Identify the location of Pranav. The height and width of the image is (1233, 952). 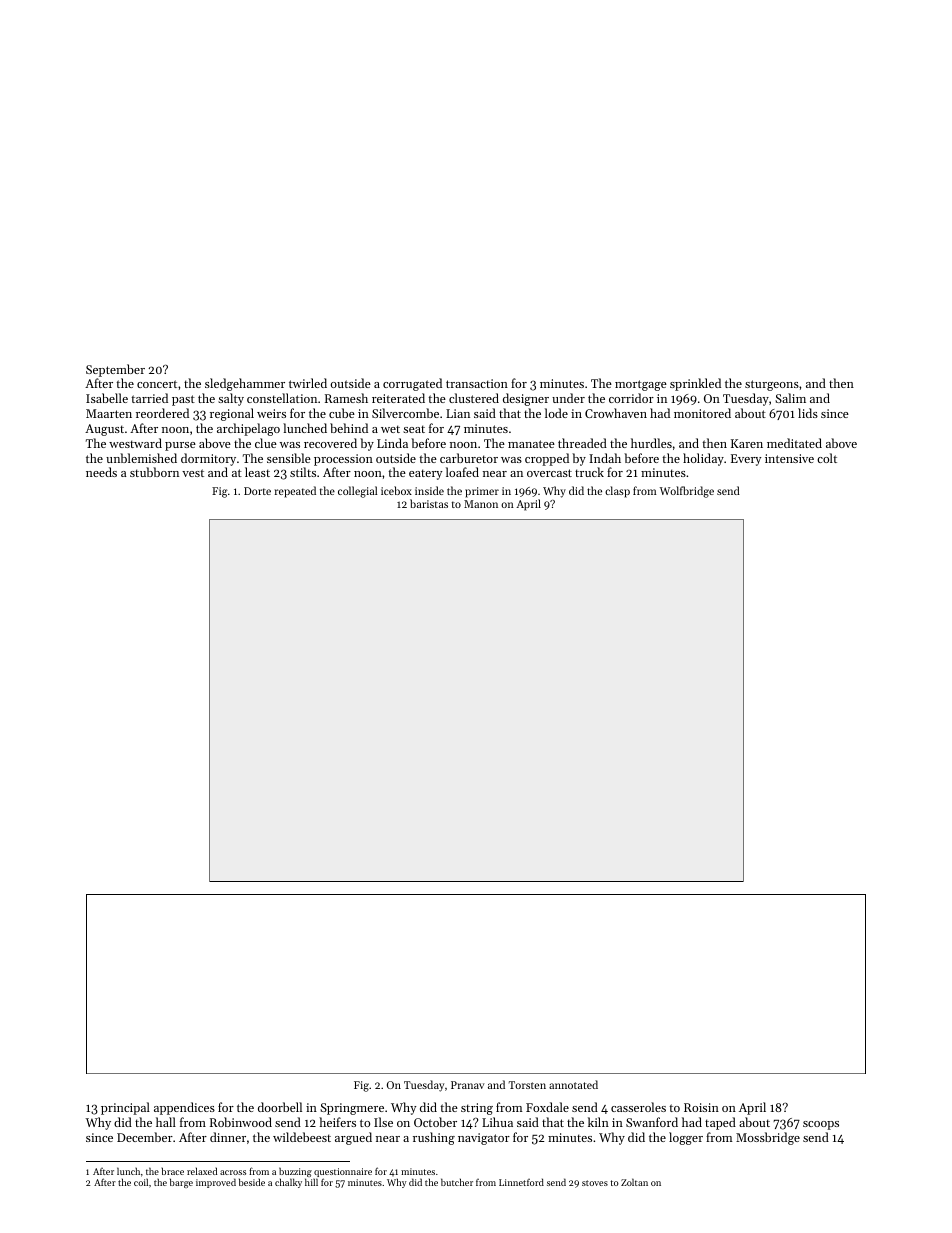
(468, 1085).
